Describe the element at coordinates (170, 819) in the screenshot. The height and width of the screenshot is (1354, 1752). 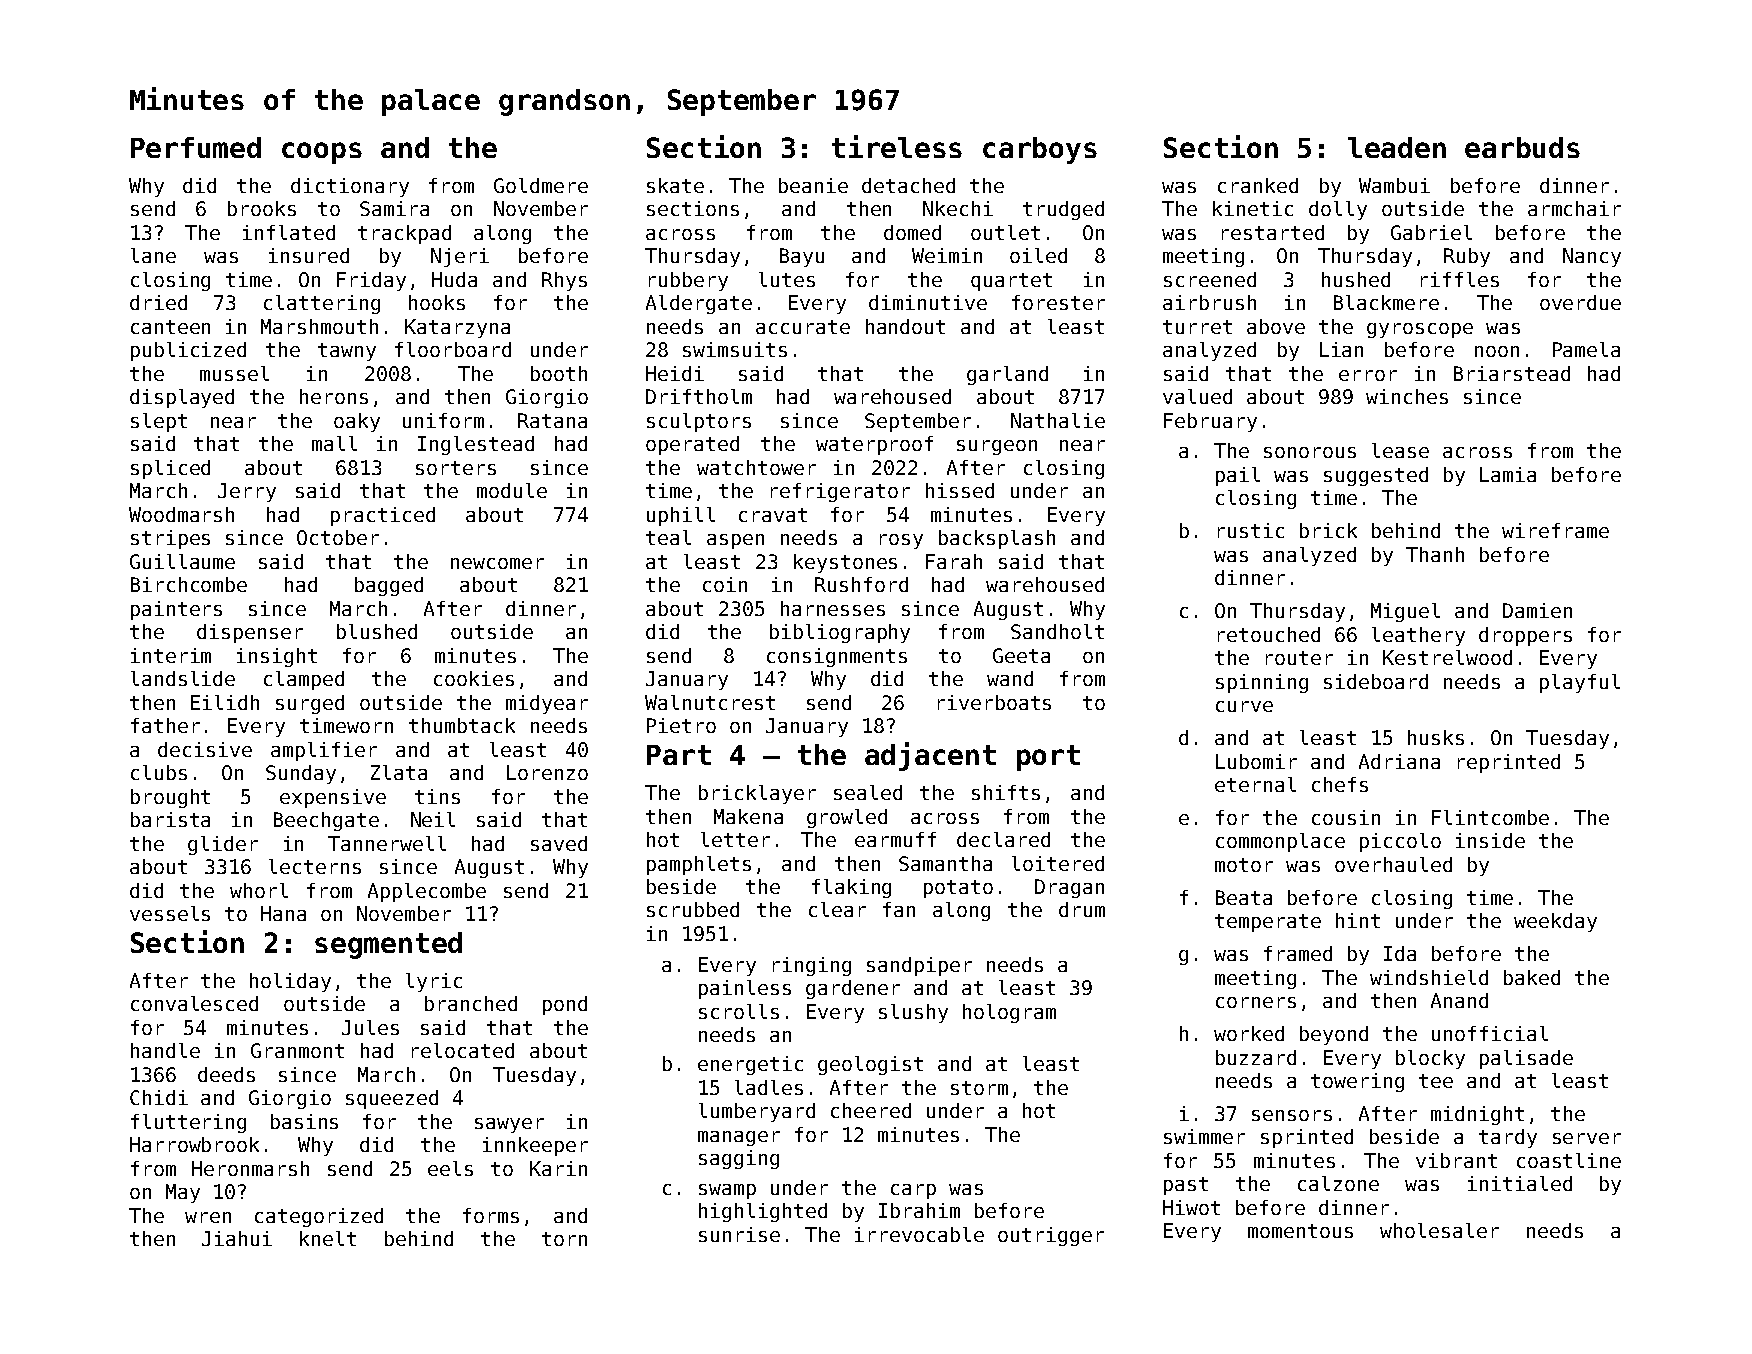
I see `barista` at that location.
